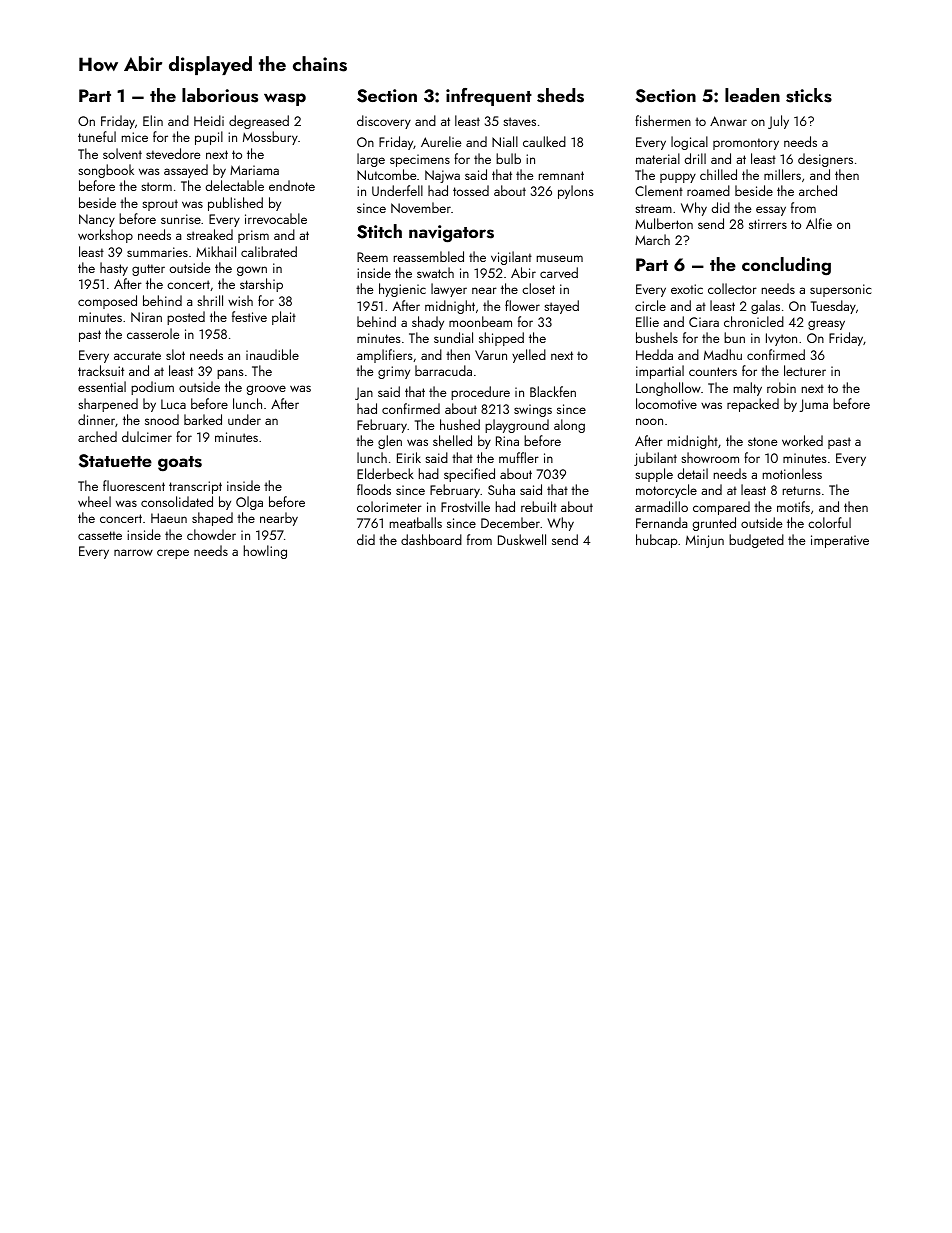 The image size is (952, 1233). What do you see at coordinates (782, 174) in the screenshot?
I see `millers` at bounding box center [782, 174].
